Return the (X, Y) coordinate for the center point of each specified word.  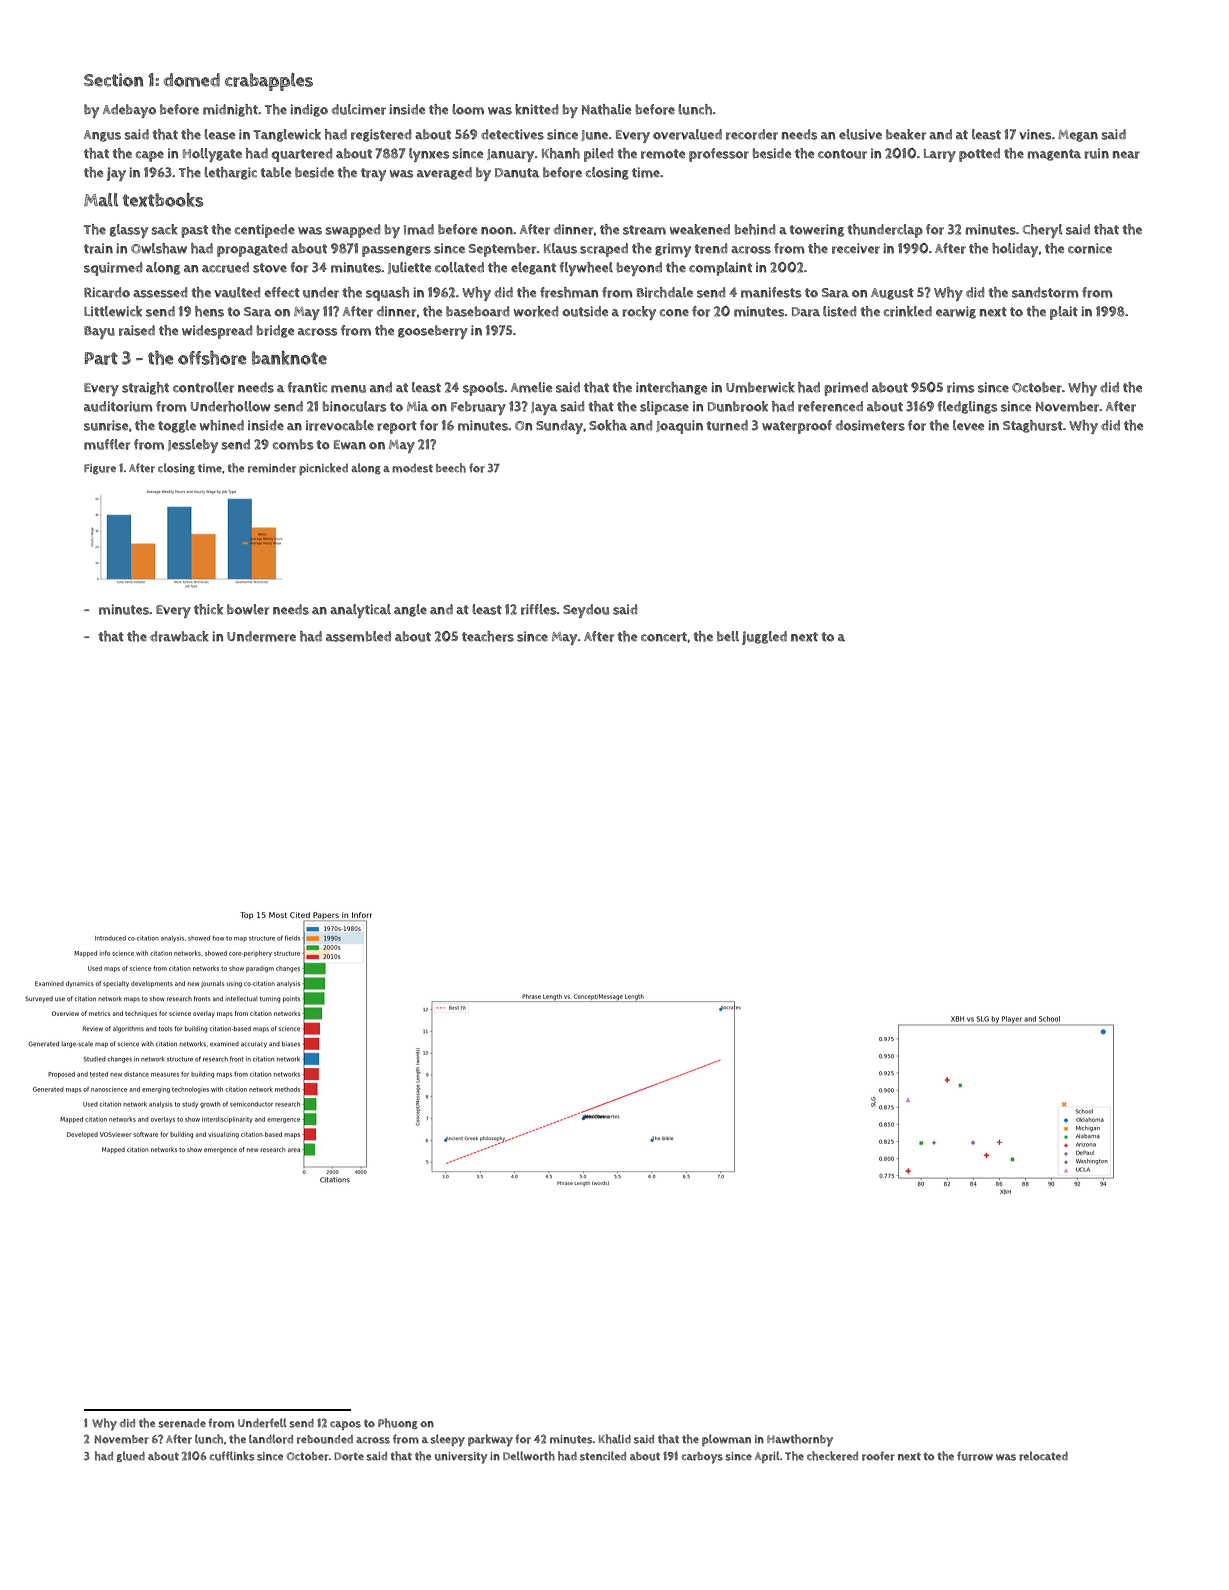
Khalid (615, 1439)
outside (585, 311)
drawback (179, 636)
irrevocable (340, 425)
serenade (182, 1423)
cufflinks (232, 1456)
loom (468, 109)
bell (728, 636)
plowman (726, 1440)
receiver (856, 248)
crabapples (269, 82)
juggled (764, 638)
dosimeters (870, 425)
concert (664, 637)
